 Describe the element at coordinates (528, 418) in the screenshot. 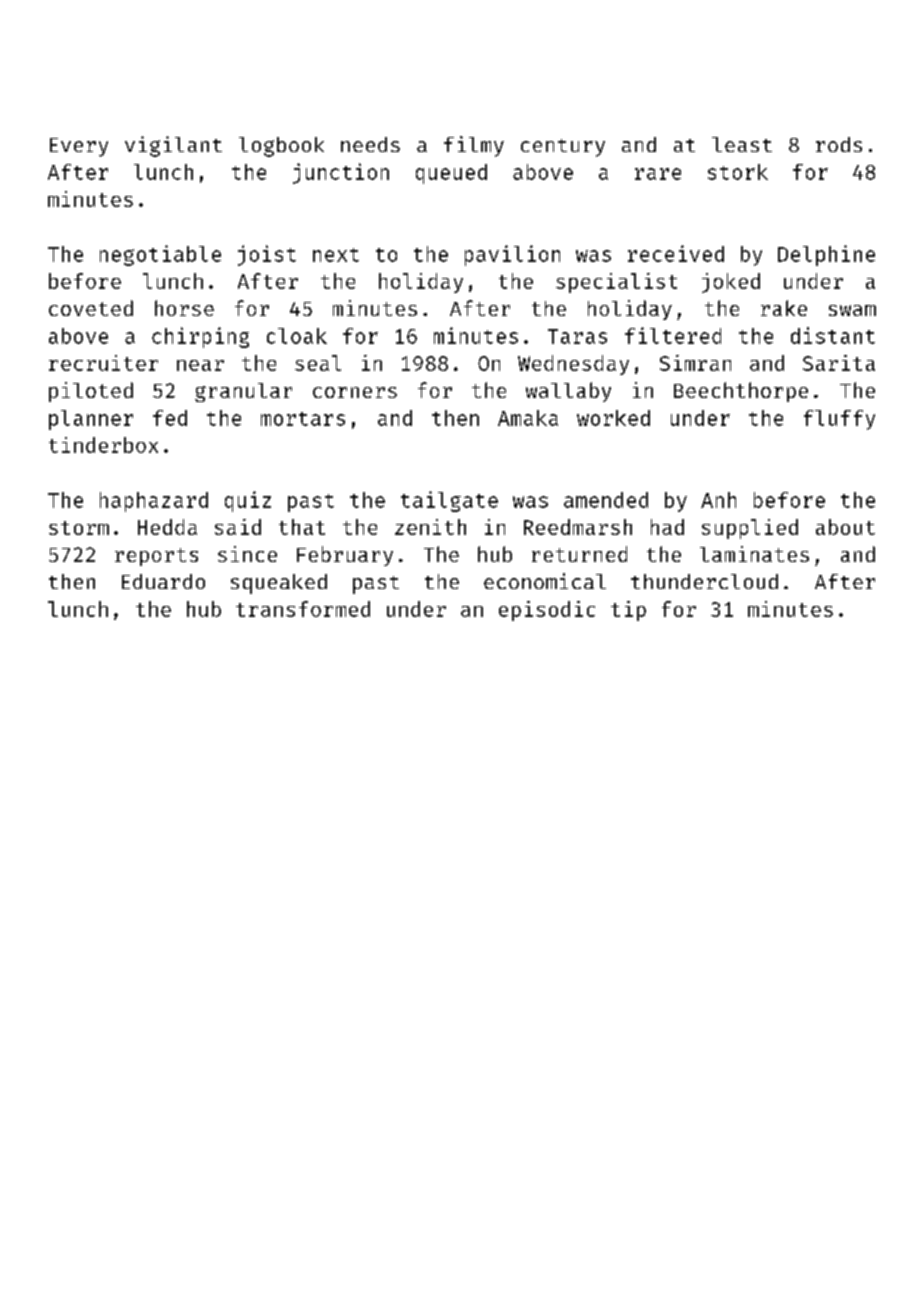

I see `Amaka` at that location.
